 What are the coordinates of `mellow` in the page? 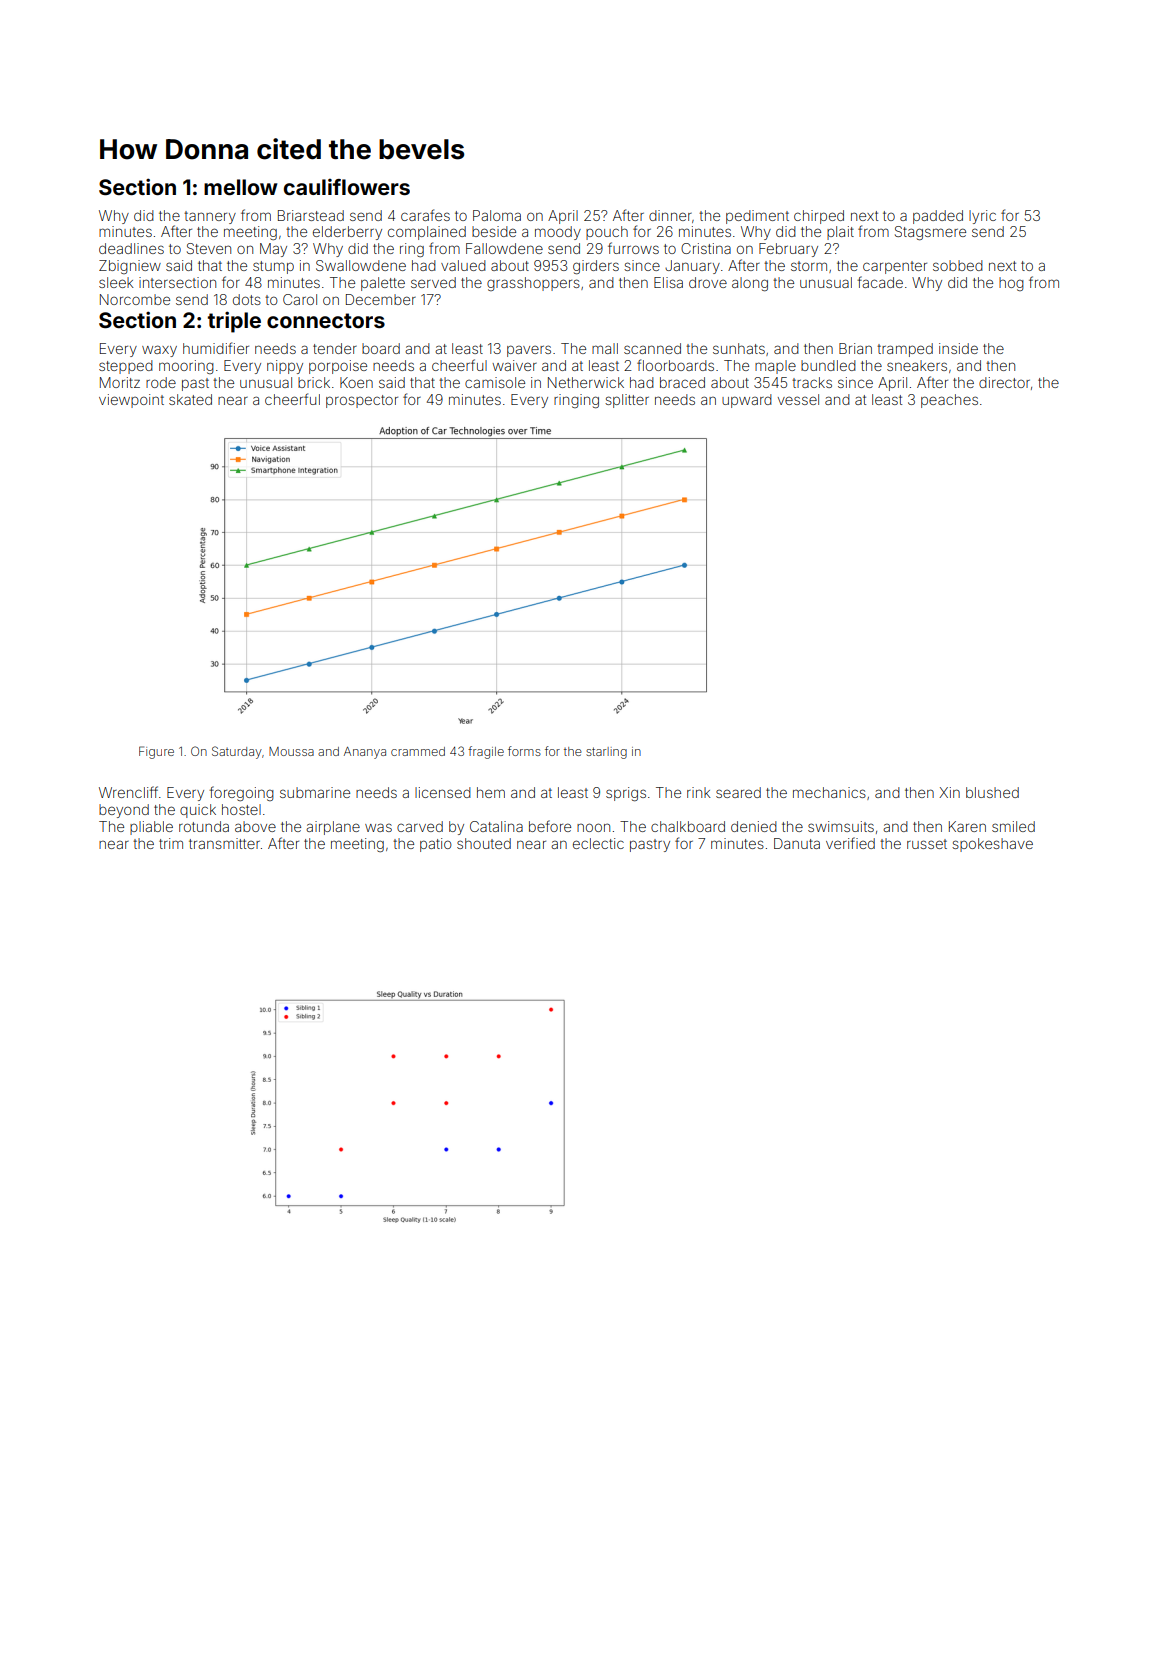 It's located at (240, 187).
